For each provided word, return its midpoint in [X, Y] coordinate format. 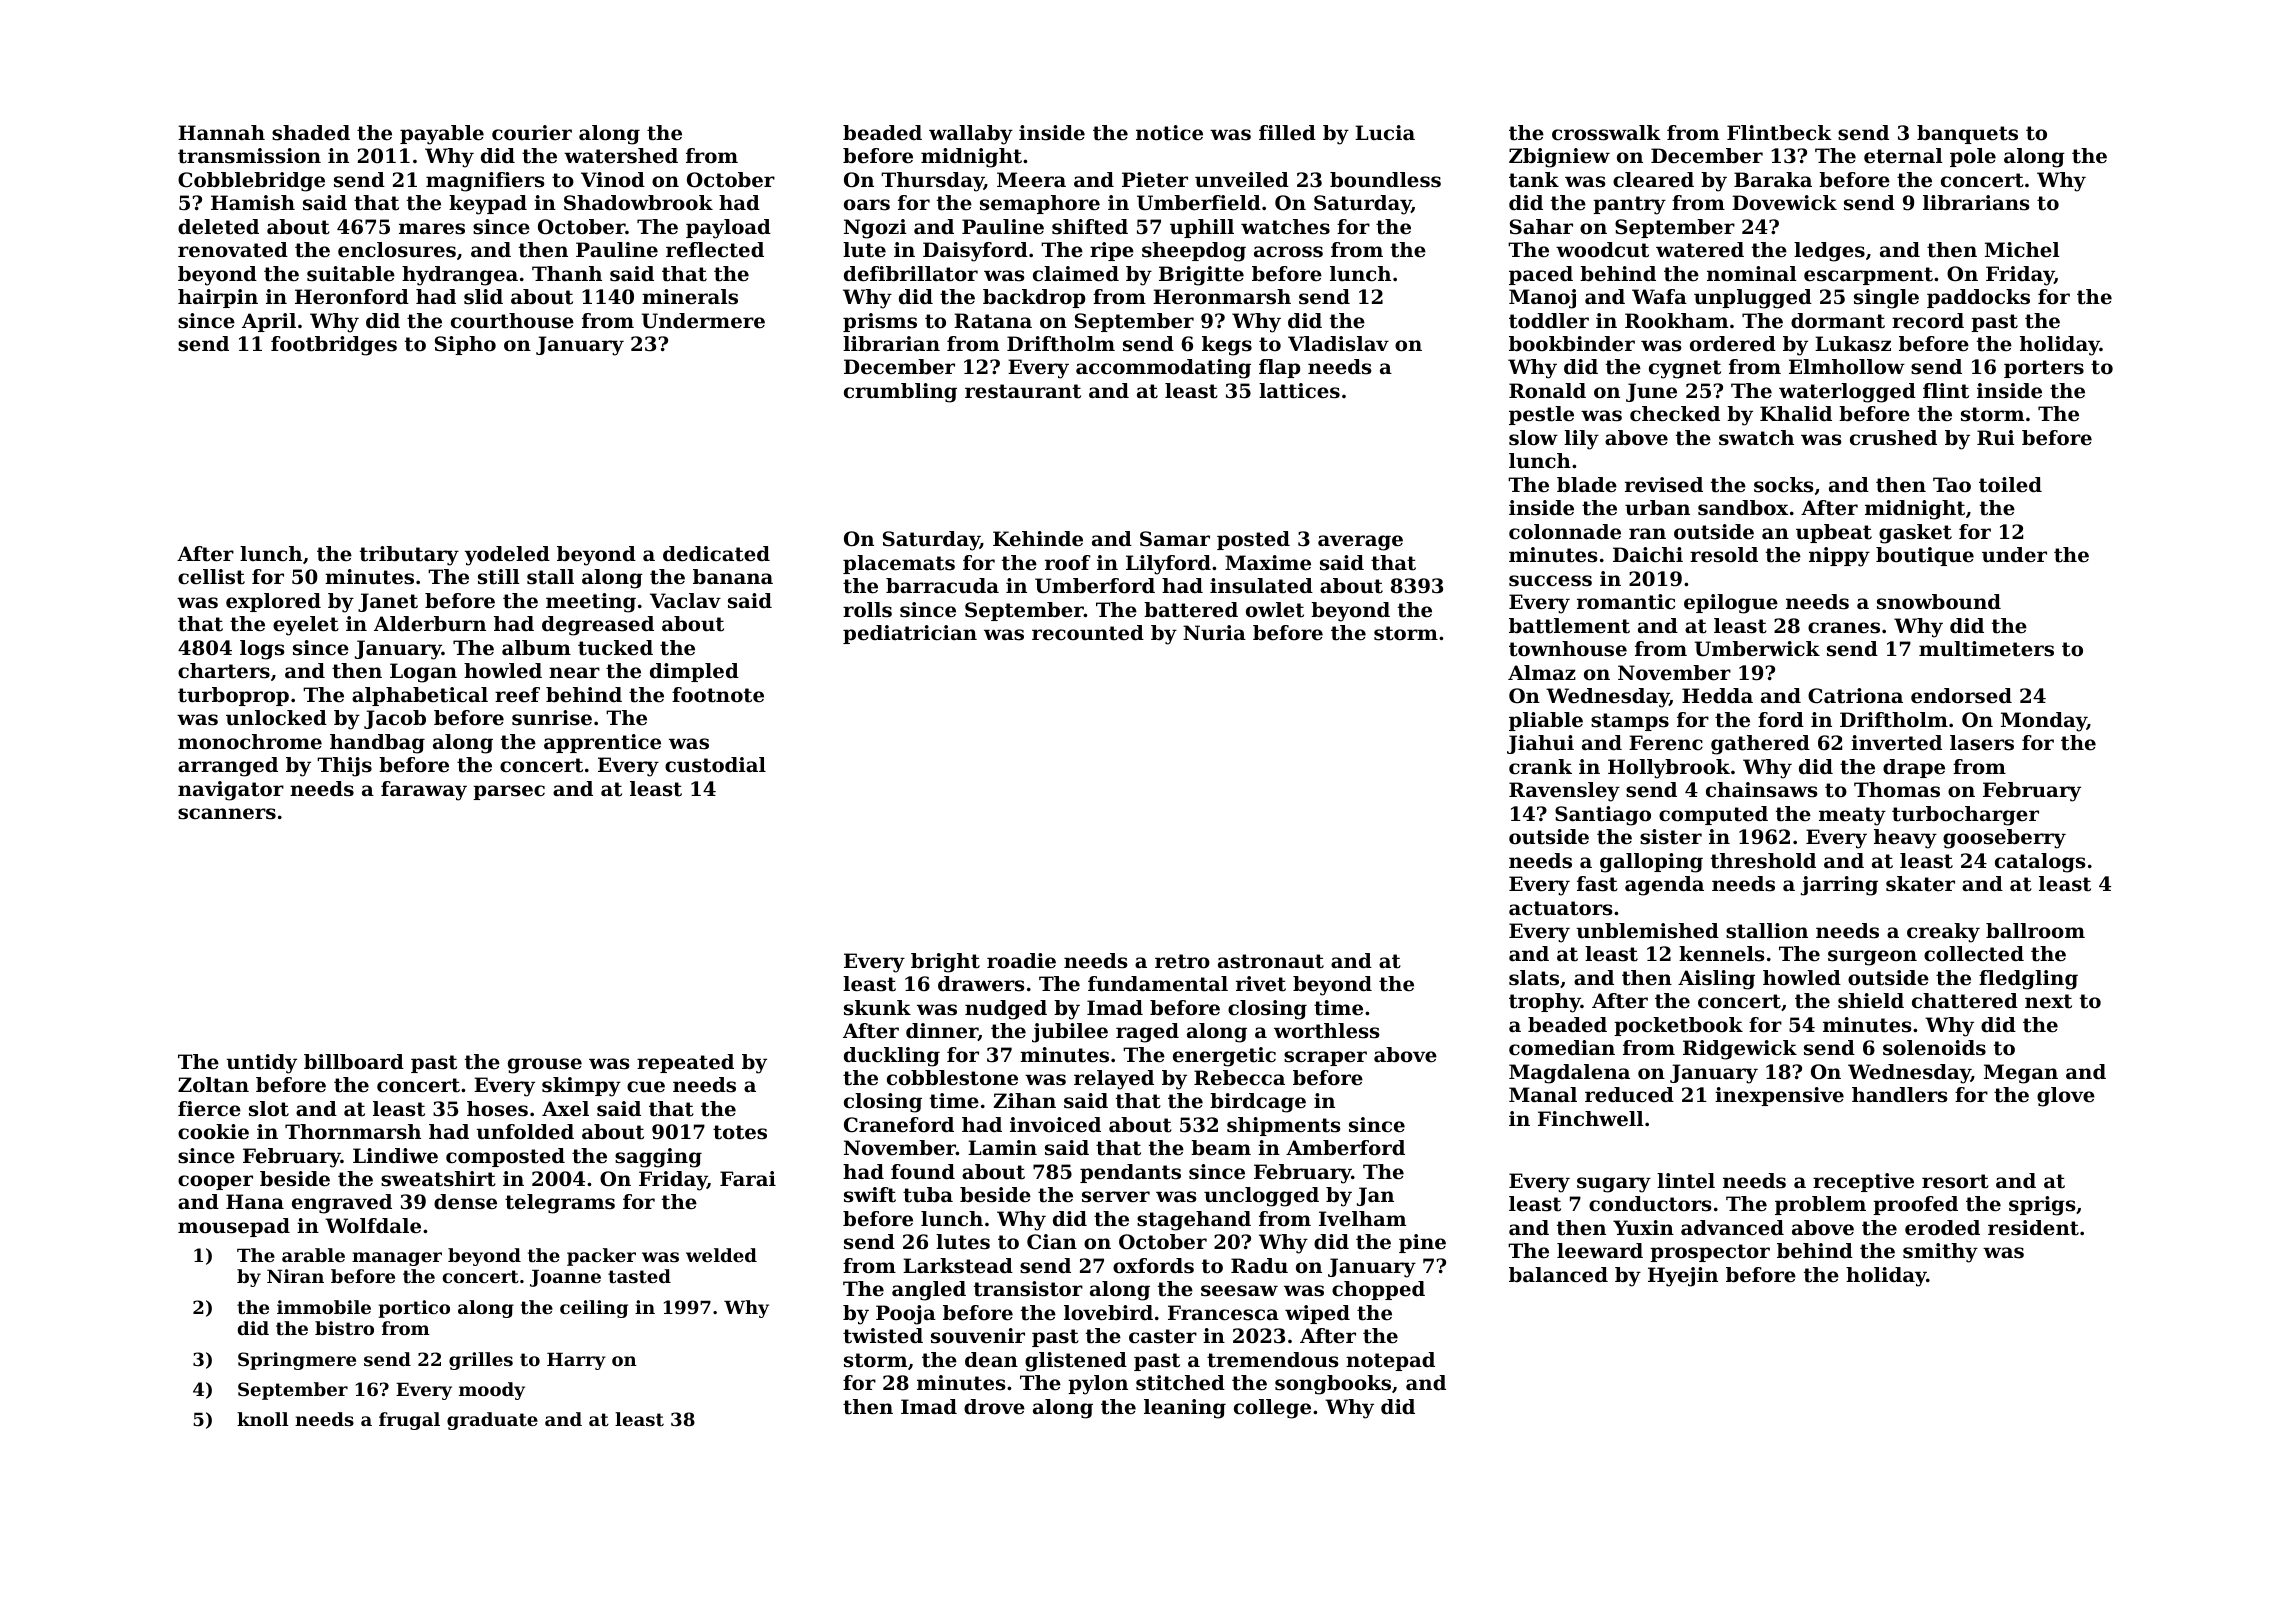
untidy [261, 1064]
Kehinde [1038, 539]
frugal [409, 1421]
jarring [1839, 886]
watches [1285, 227]
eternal [1903, 156]
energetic [1224, 1057]
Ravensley [1564, 792]
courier [532, 133]
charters [224, 671]
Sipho [465, 345]
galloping [1651, 863]
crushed [1893, 438]
